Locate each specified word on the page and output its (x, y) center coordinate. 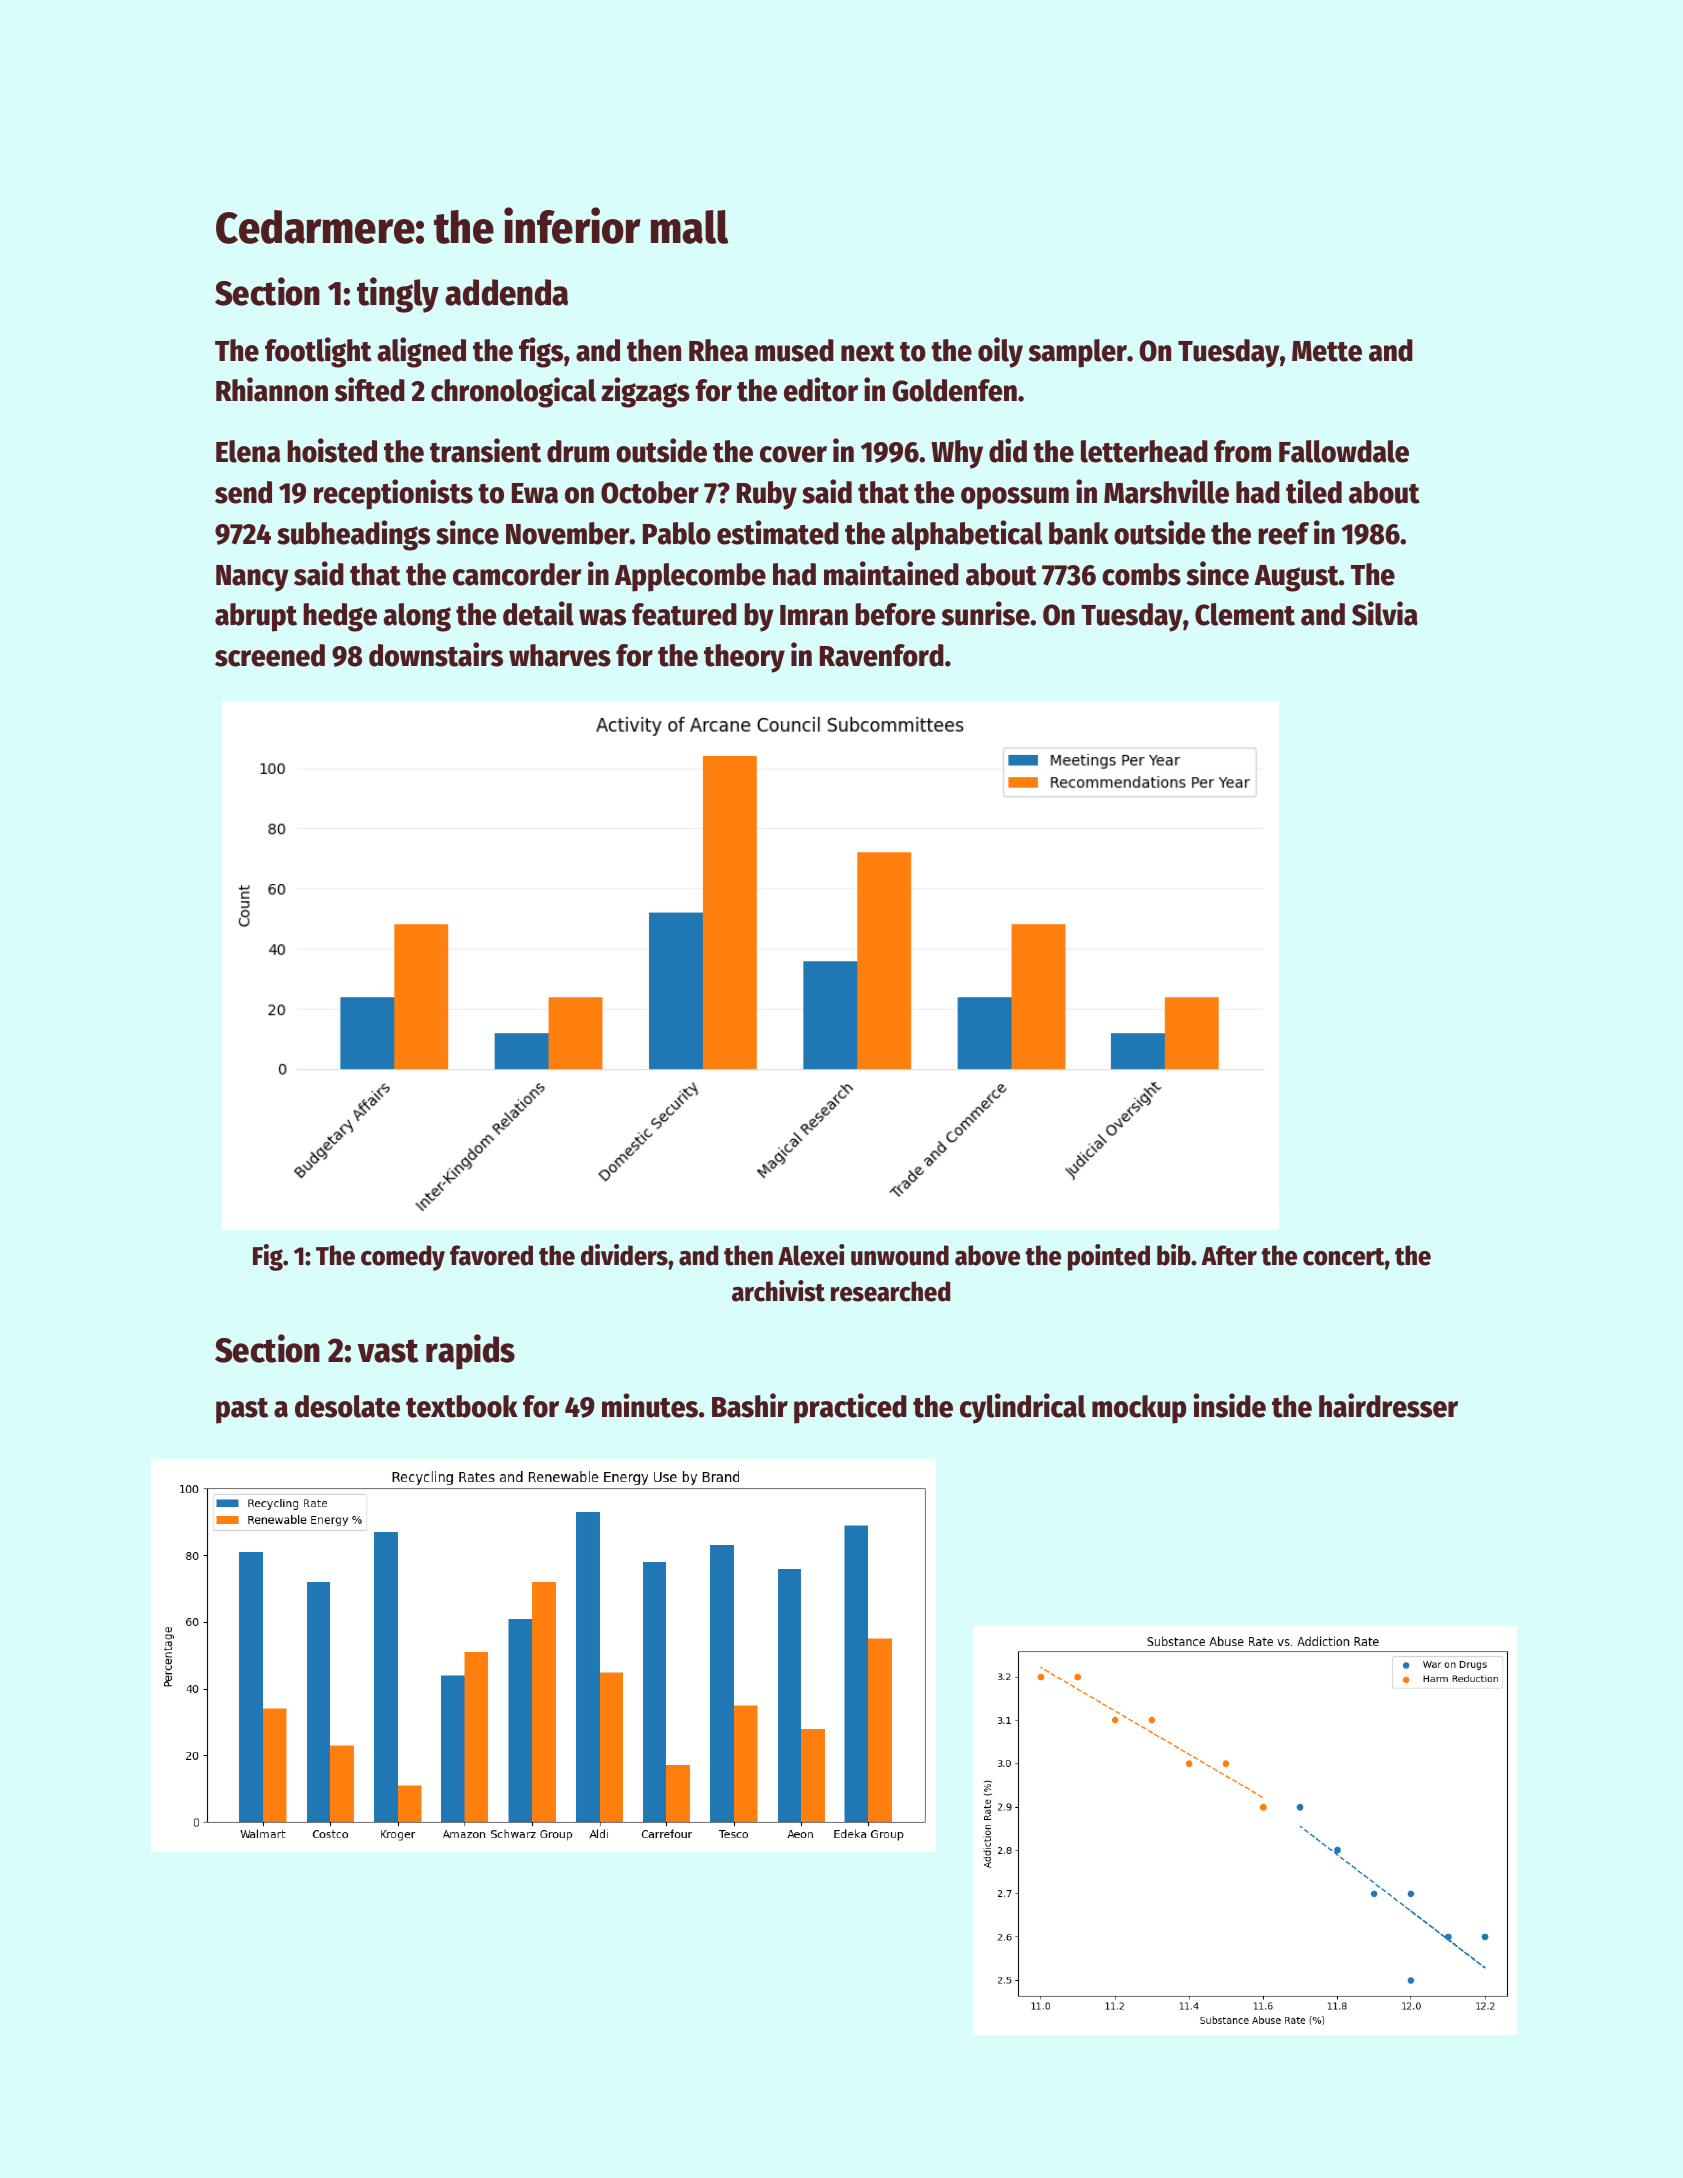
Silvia (1385, 613)
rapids (470, 1352)
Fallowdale (1344, 451)
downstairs (436, 654)
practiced (850, 1408)
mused (794, 350)
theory (744, 658)
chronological (513, 392)
